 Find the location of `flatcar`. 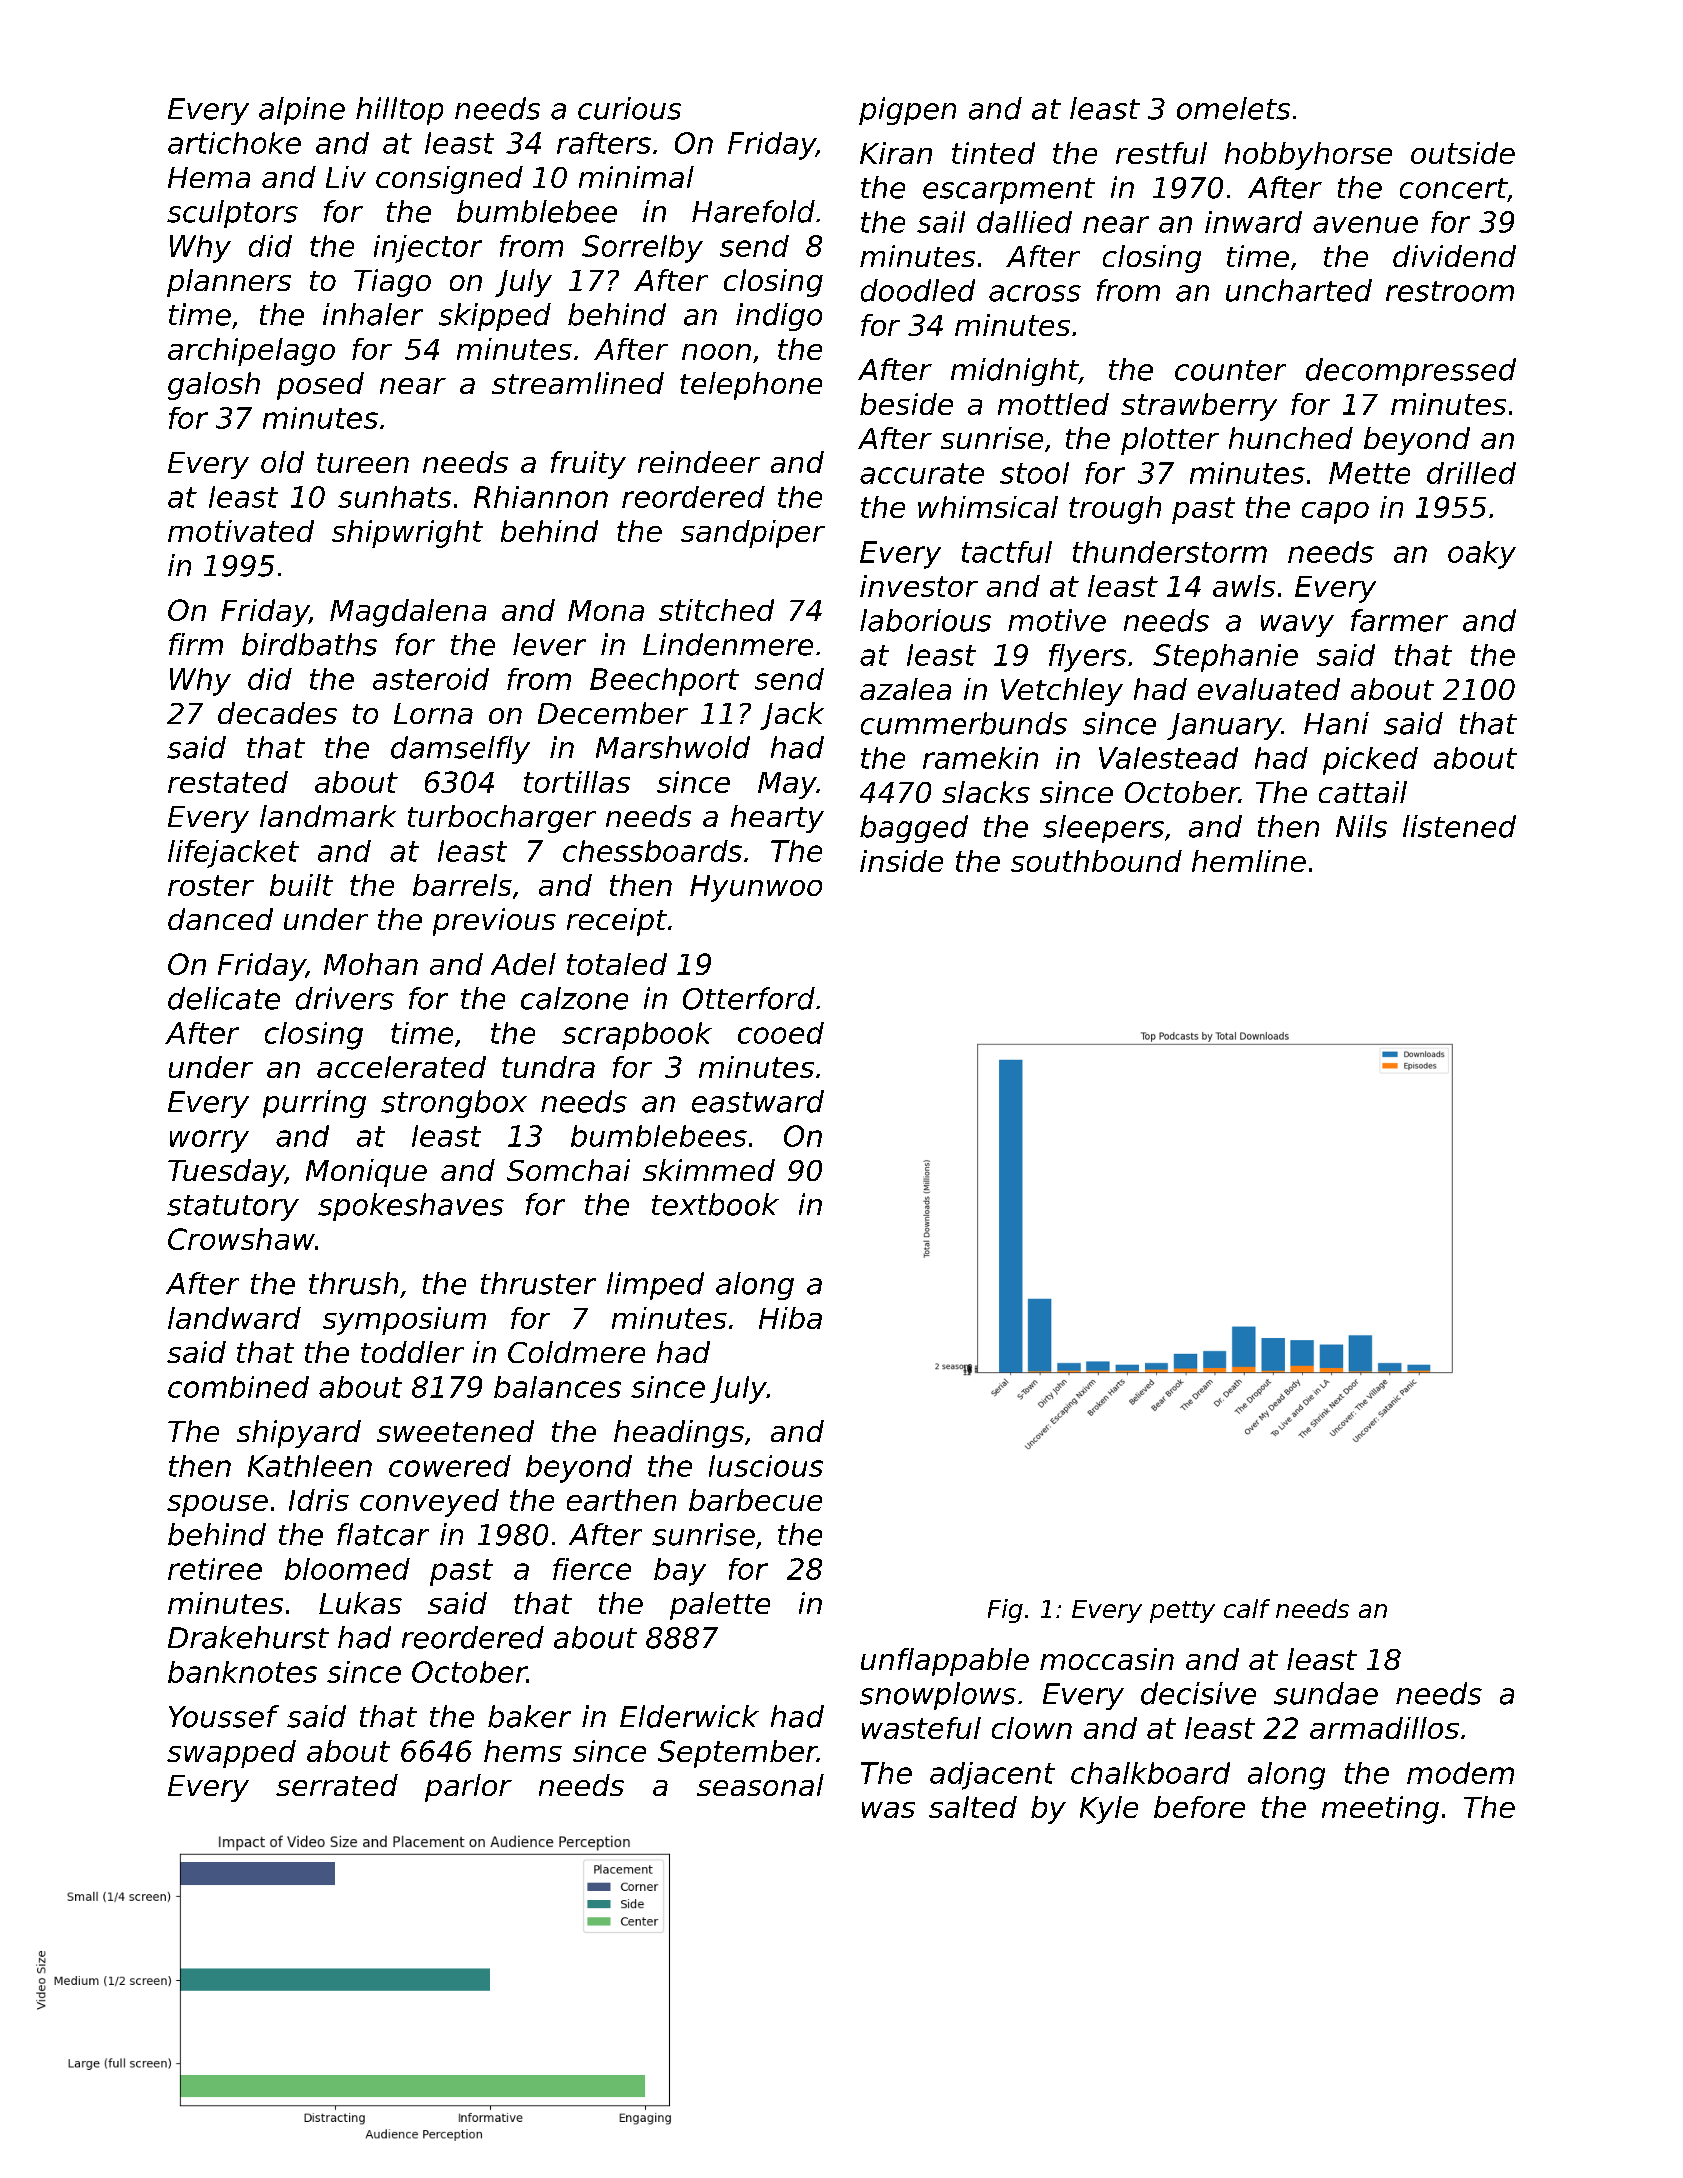

flatcar is located at coordinates (383, 1534).
